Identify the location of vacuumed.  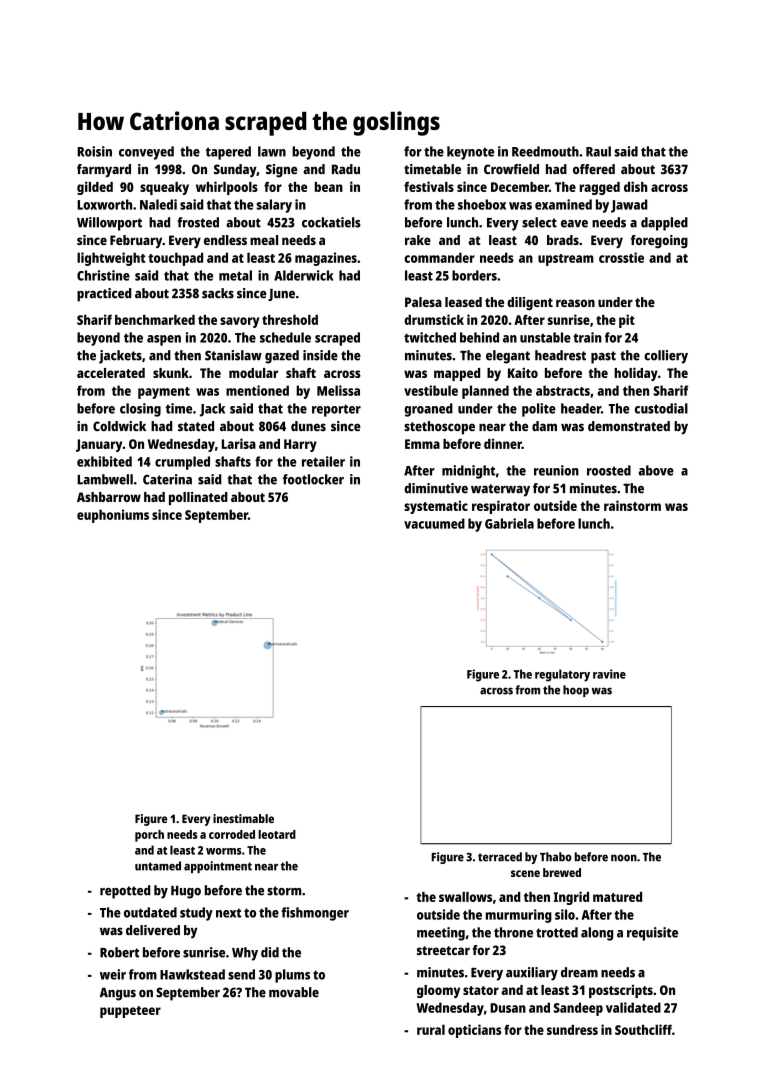
(434, 523).
